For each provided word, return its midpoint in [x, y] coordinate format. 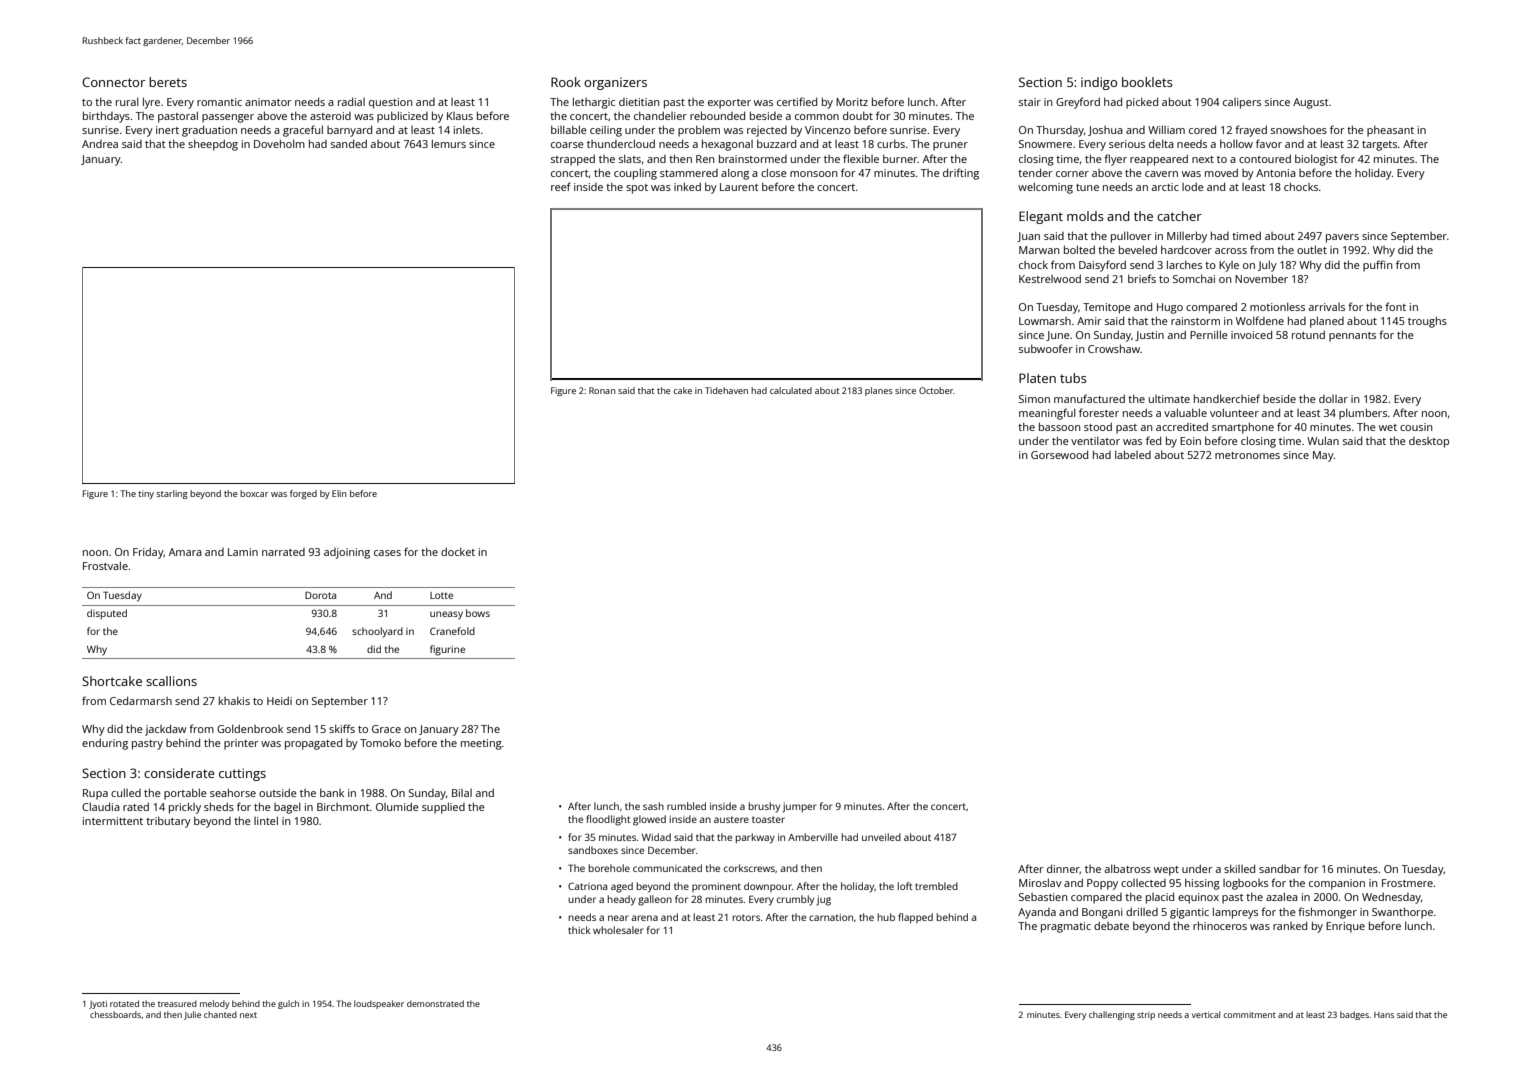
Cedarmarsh [141, 700]
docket [458, 551]
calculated [791, 390]
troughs [1427, 322]
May [1323, 456]
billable [569, 129]
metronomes [1247, 455]
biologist [1316, 160]
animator [268, 102]
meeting [481, 744]
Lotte [441, 595]
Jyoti [98, 1005]
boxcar [254, 493]
